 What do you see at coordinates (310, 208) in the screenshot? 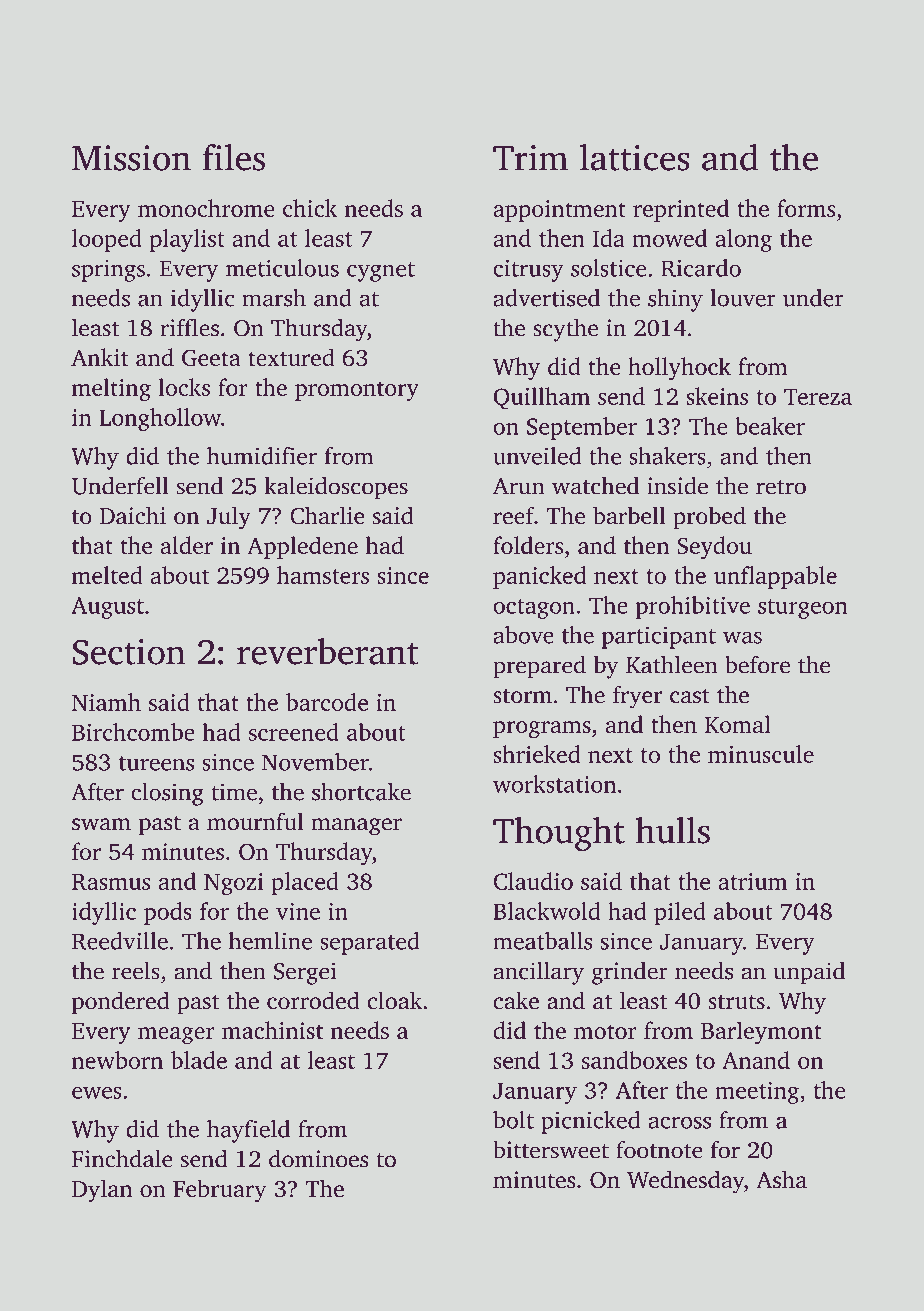
I see `chick` at bounding box center [310, 208].
